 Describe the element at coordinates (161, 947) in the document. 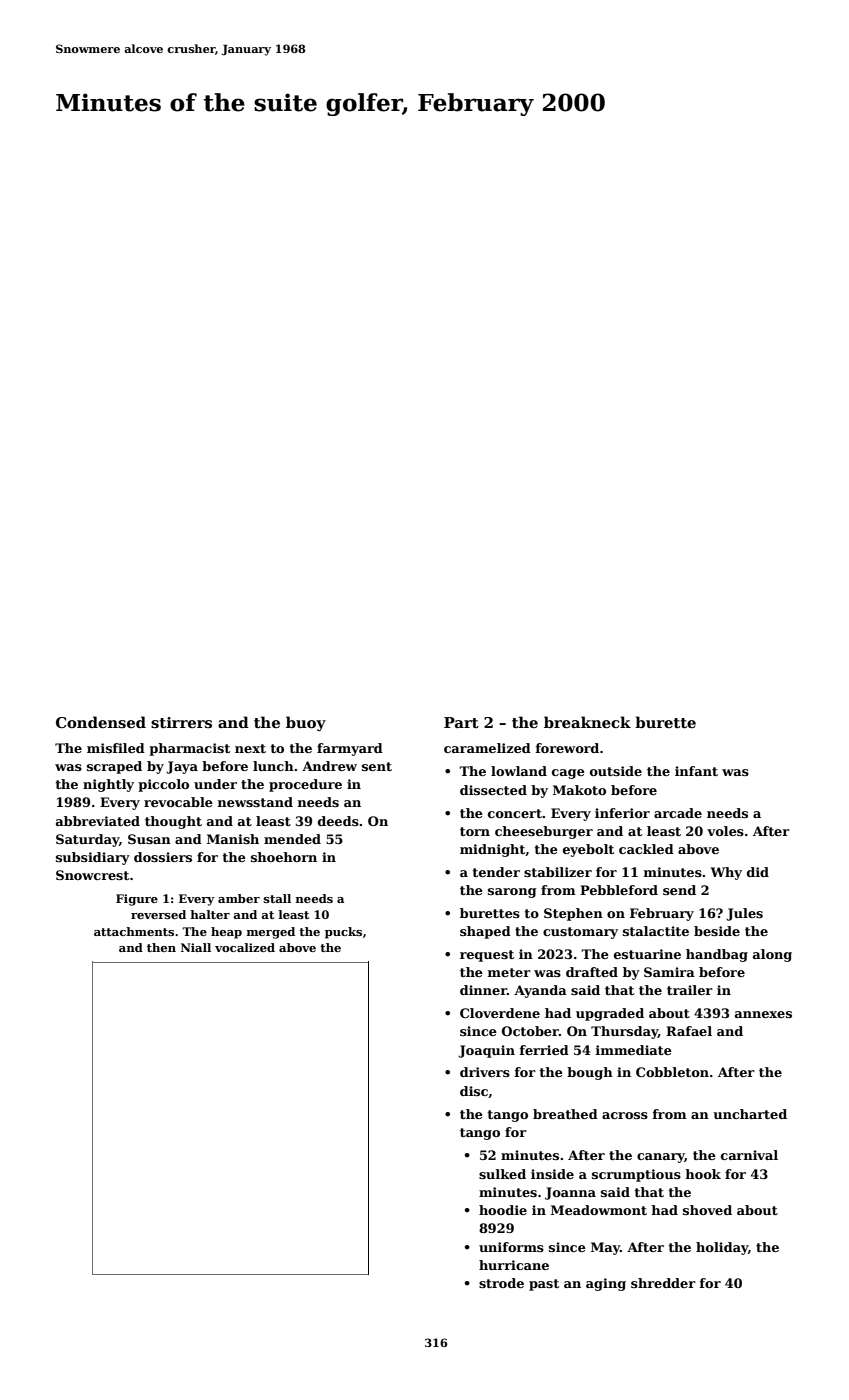

I see `then` at that location.
